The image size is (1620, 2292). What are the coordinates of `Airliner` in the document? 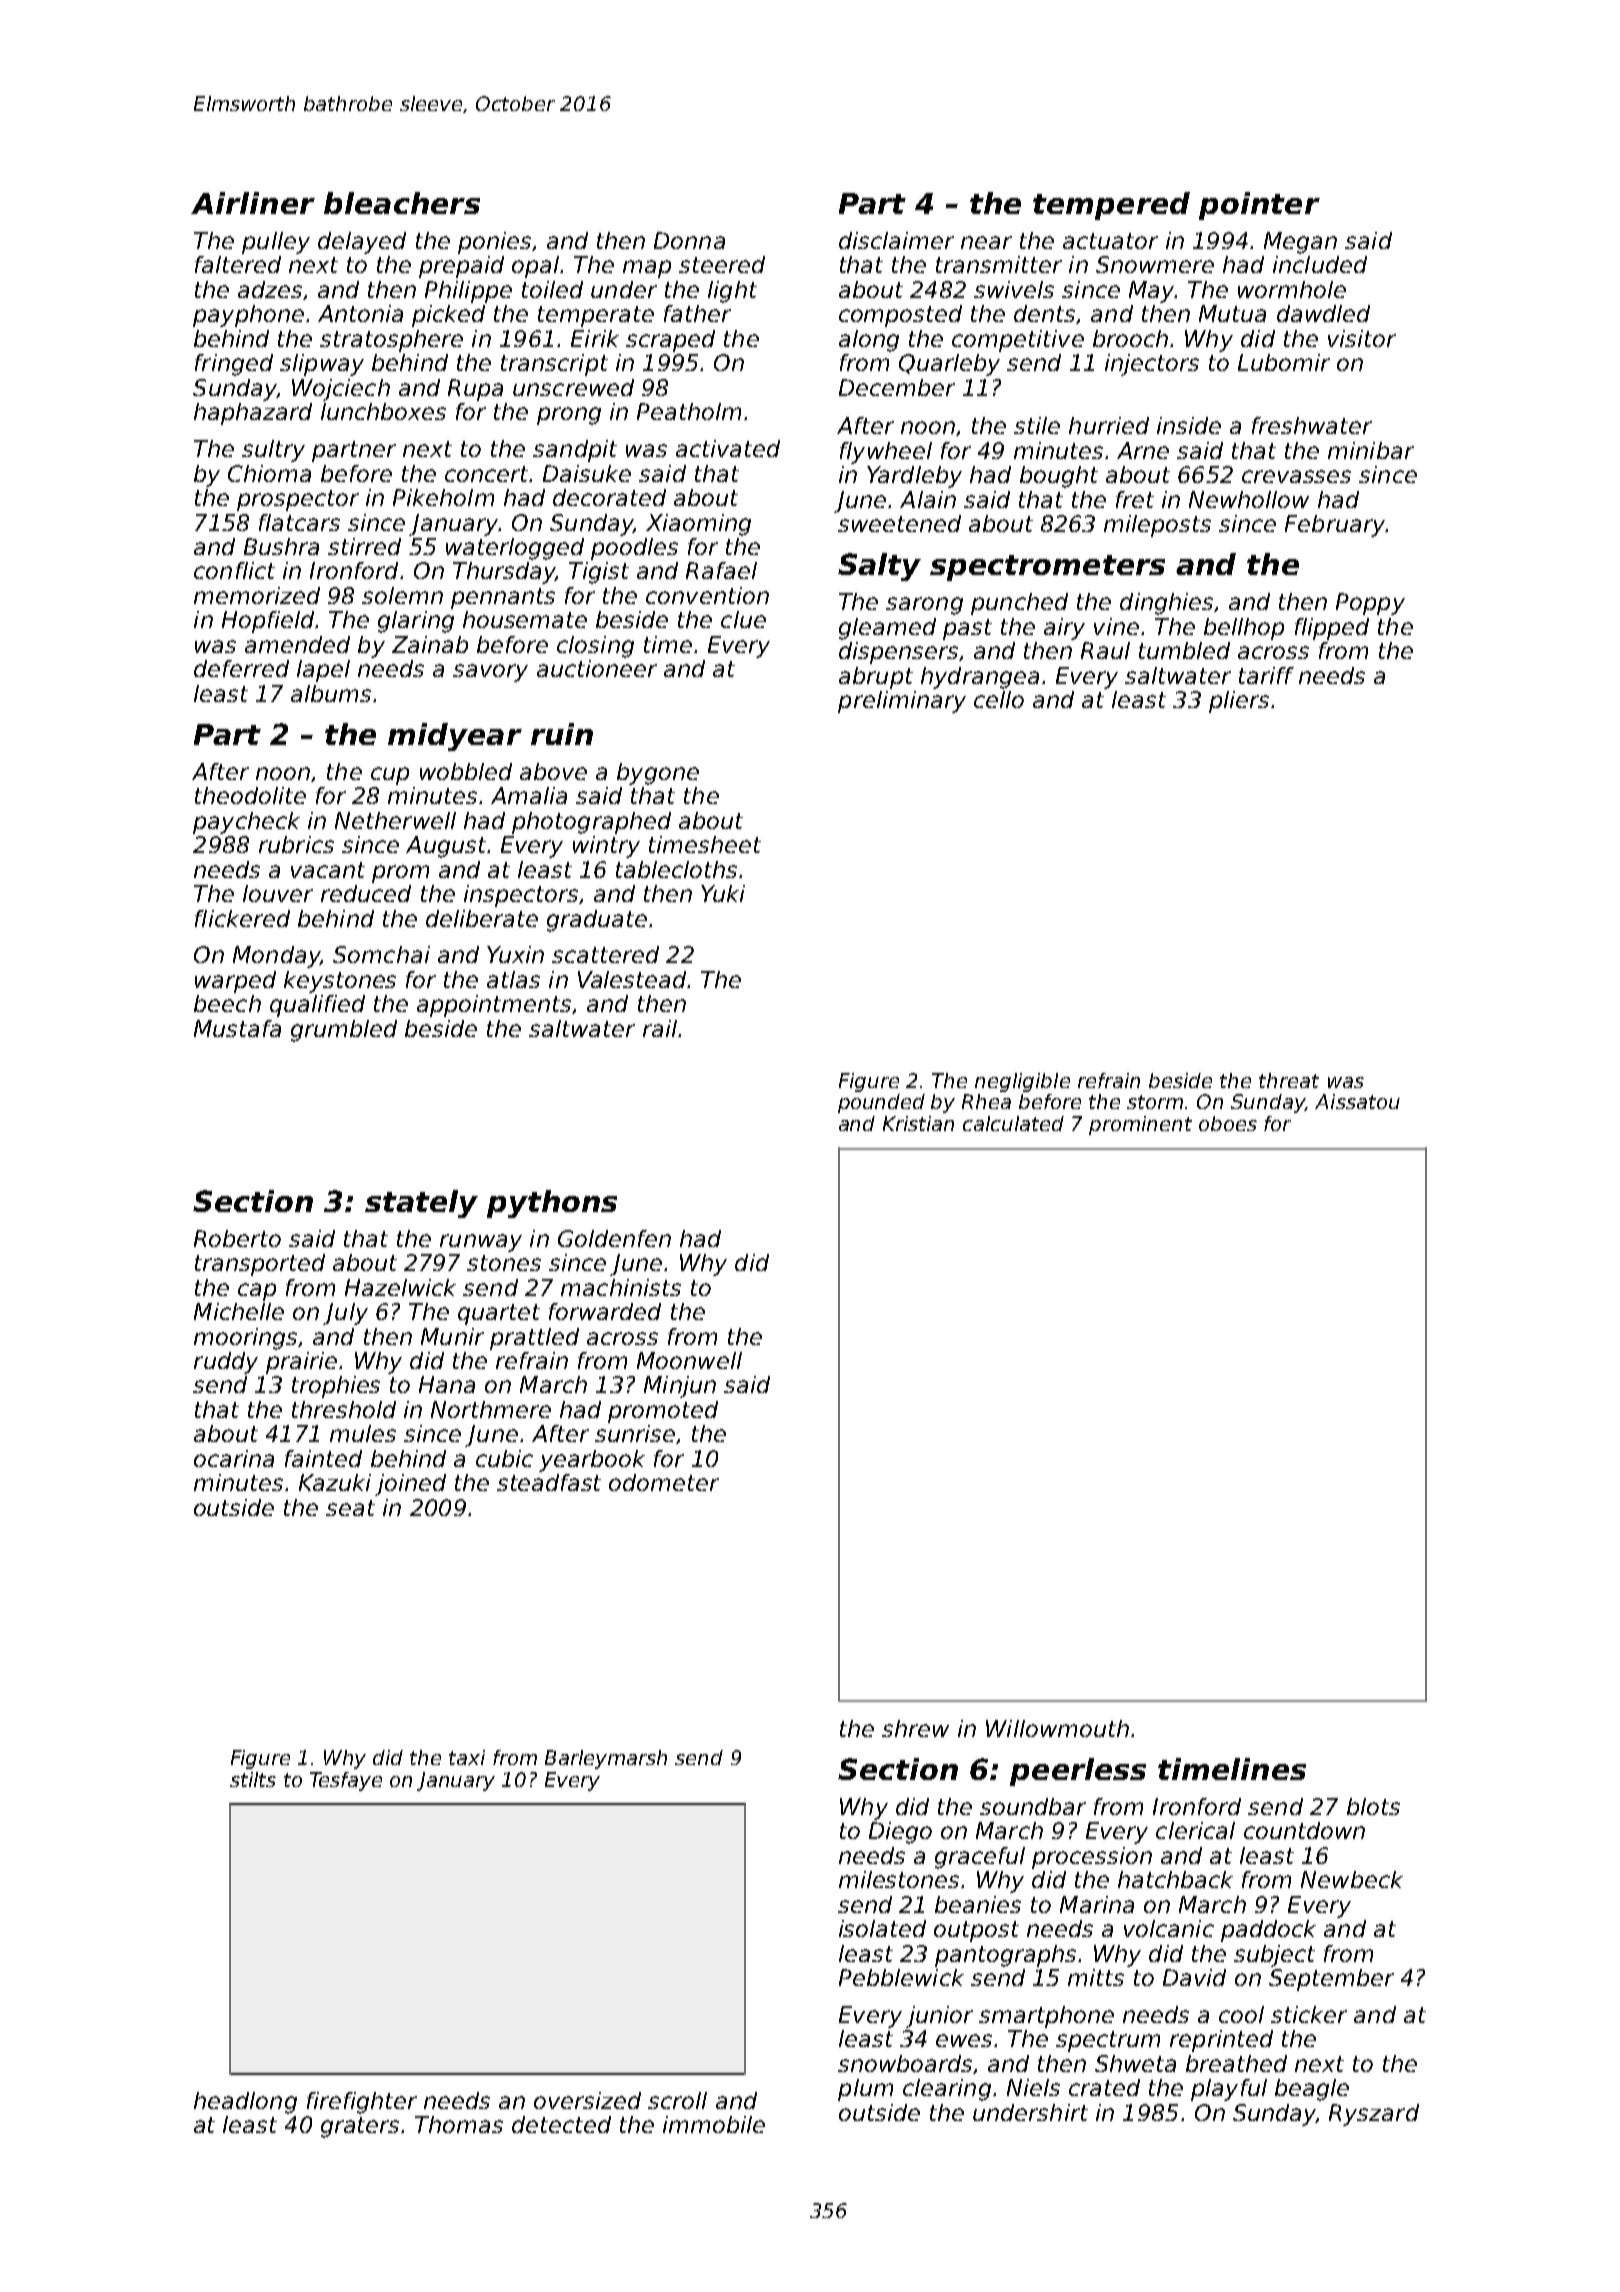 It's located at (253, 203).
